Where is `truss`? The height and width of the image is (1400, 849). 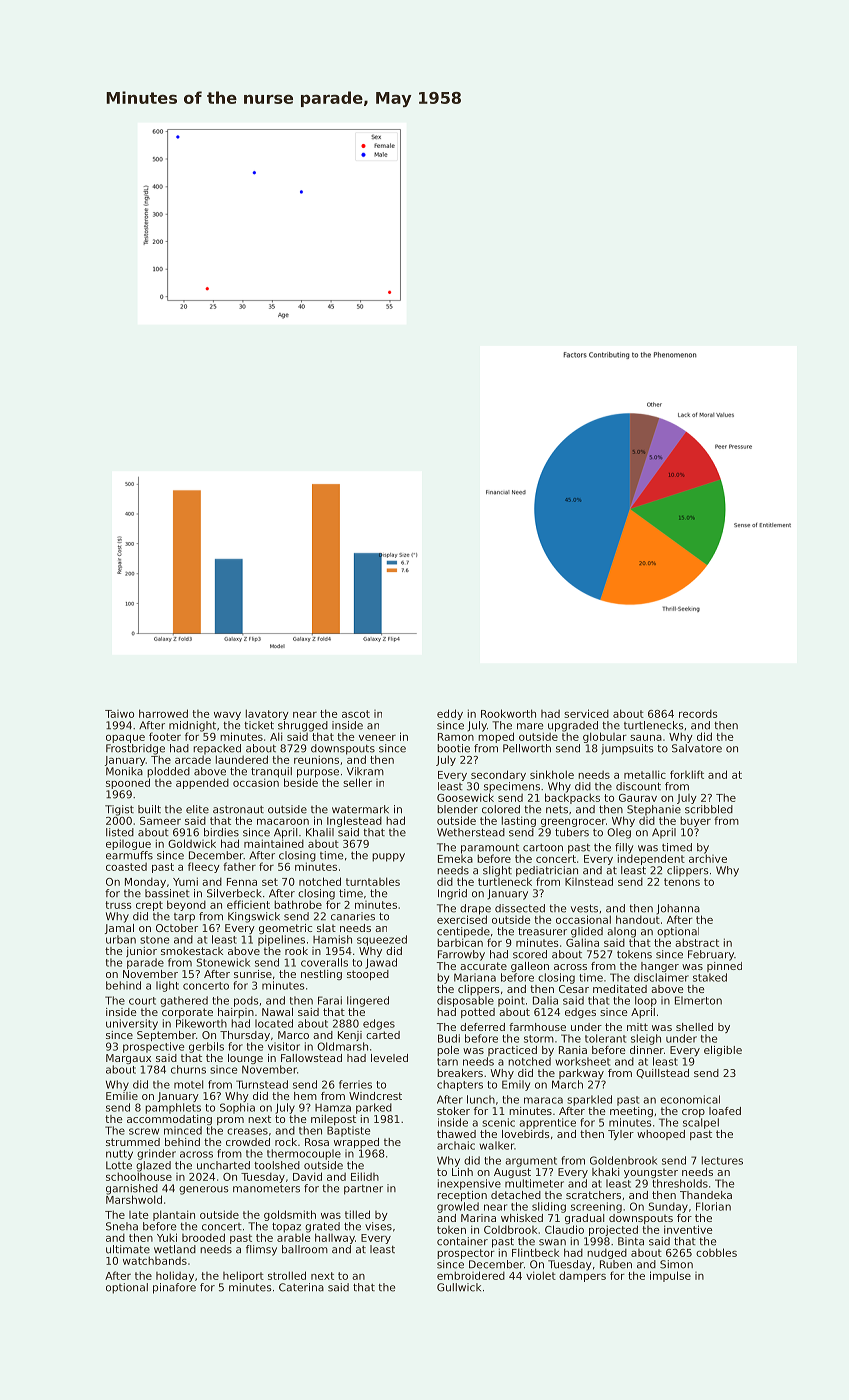 truss is located at coordinates (118, 905).
